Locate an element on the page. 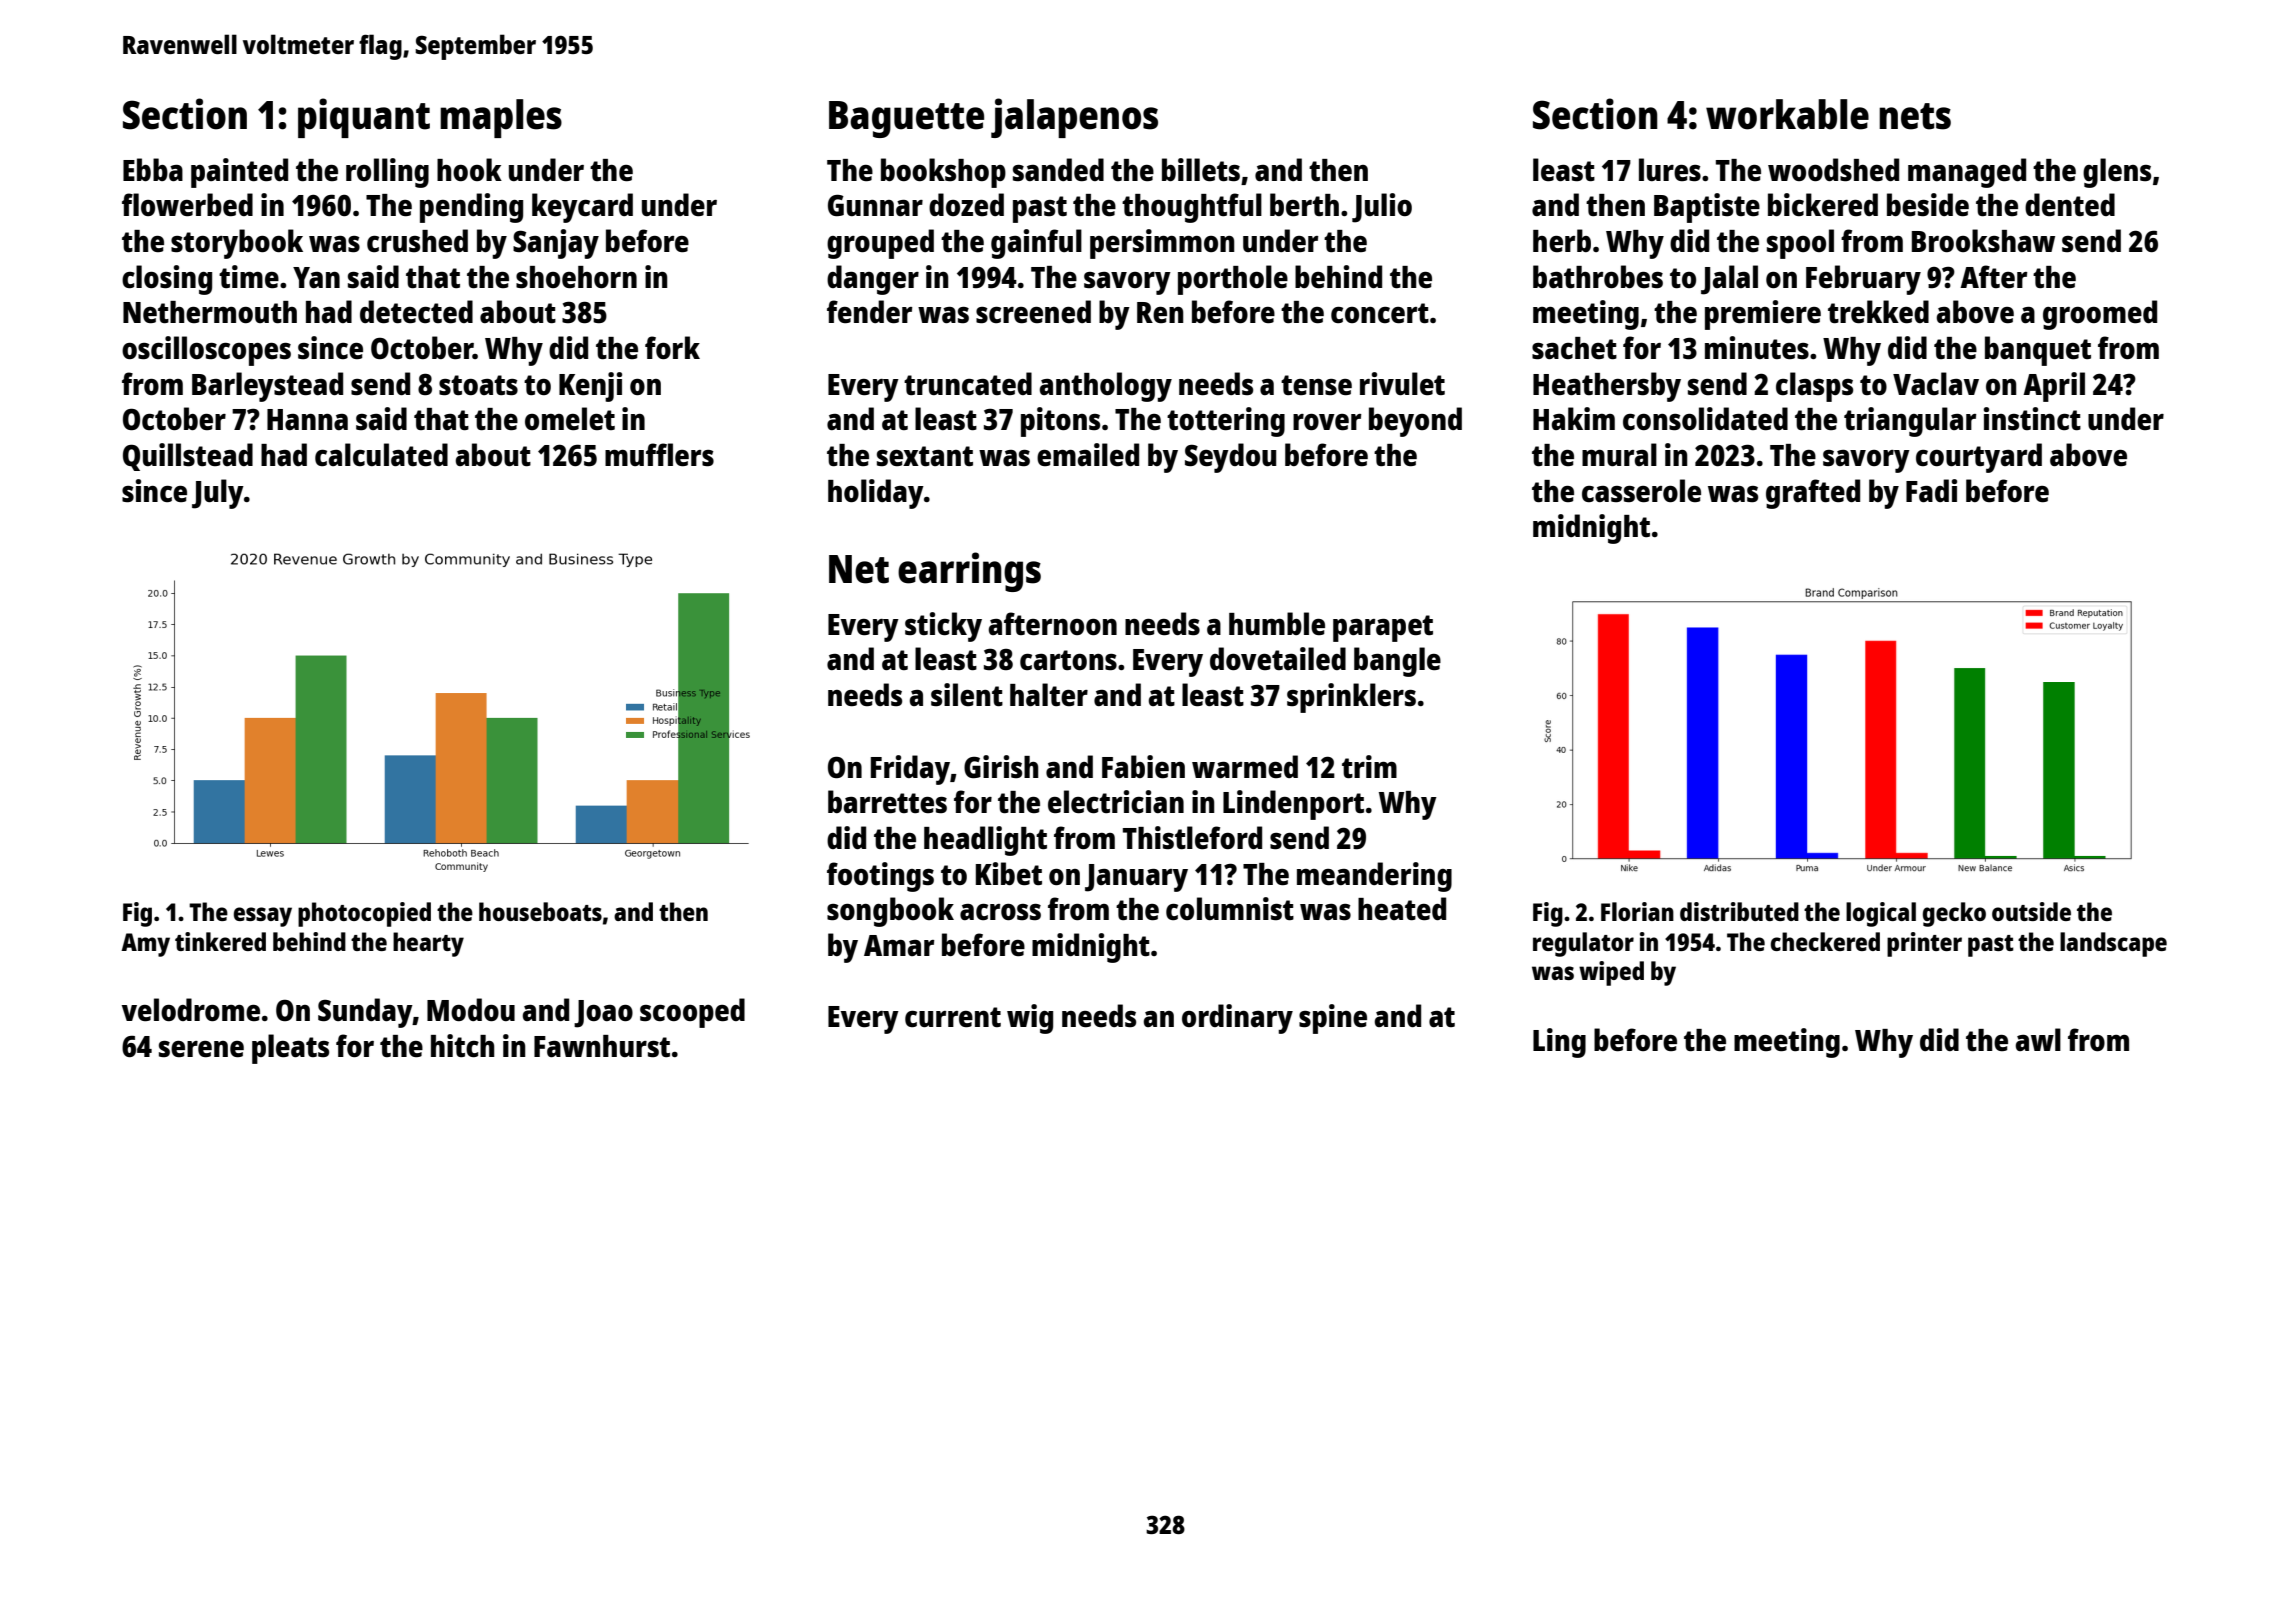 This document has width=2292, height=1620. Barleystead is located at coordinates (267, 387).
